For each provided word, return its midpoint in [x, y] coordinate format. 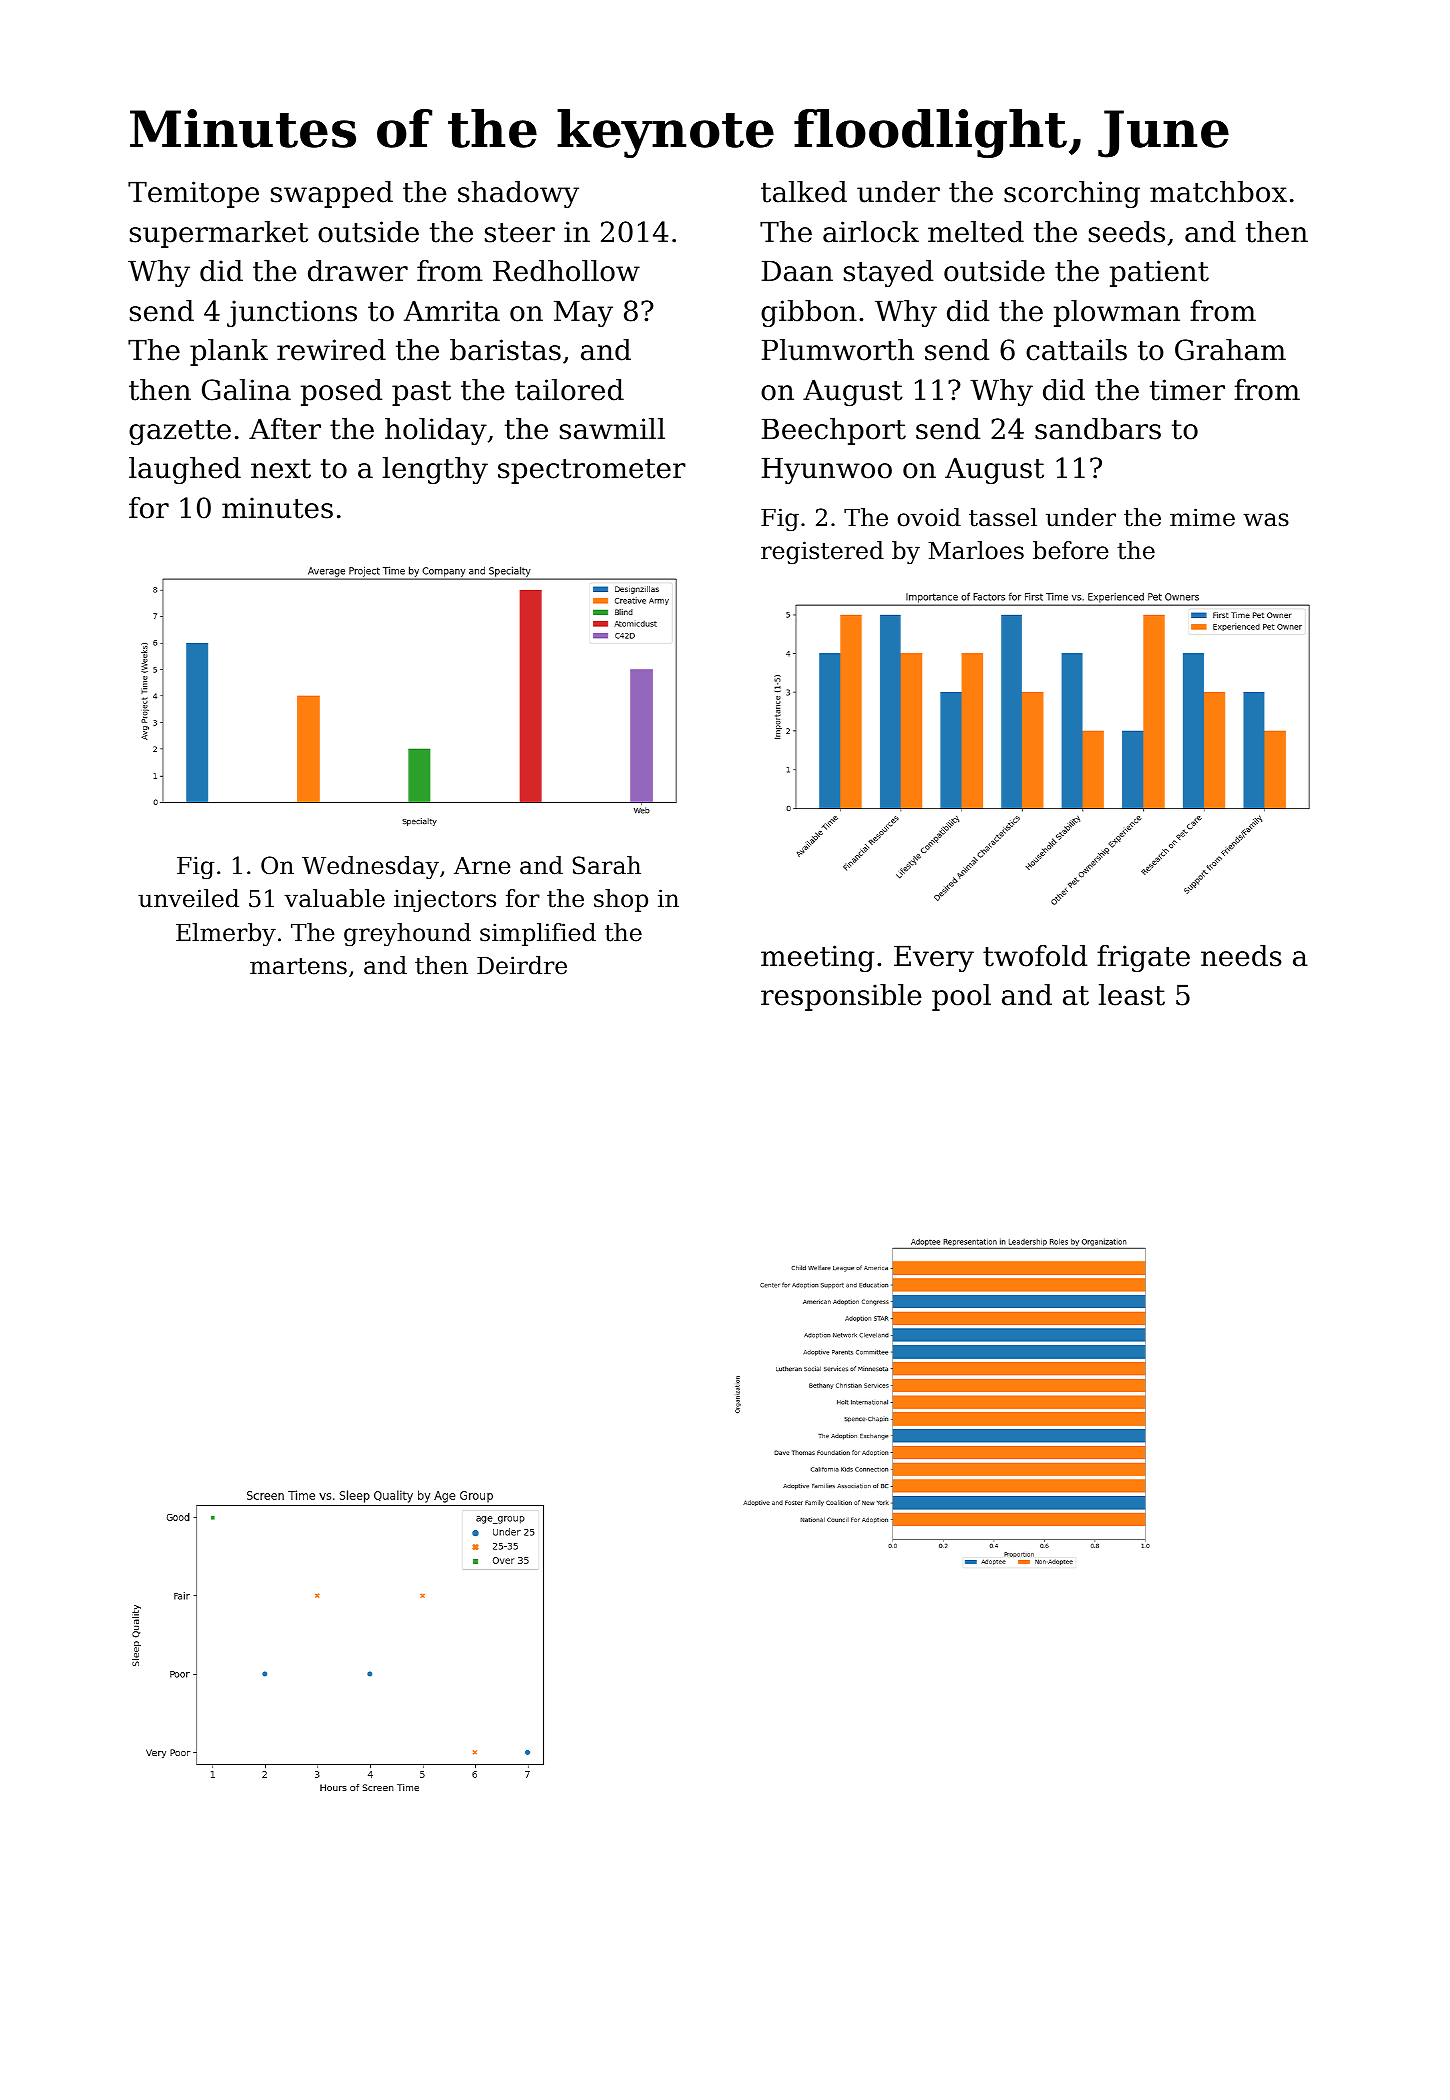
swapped [332, 194]
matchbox [1218, 192]
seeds [1127, 232]
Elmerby [226, 934]
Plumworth [838, 350]
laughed [185, 470]
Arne [482, 866]
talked [804, 192]
